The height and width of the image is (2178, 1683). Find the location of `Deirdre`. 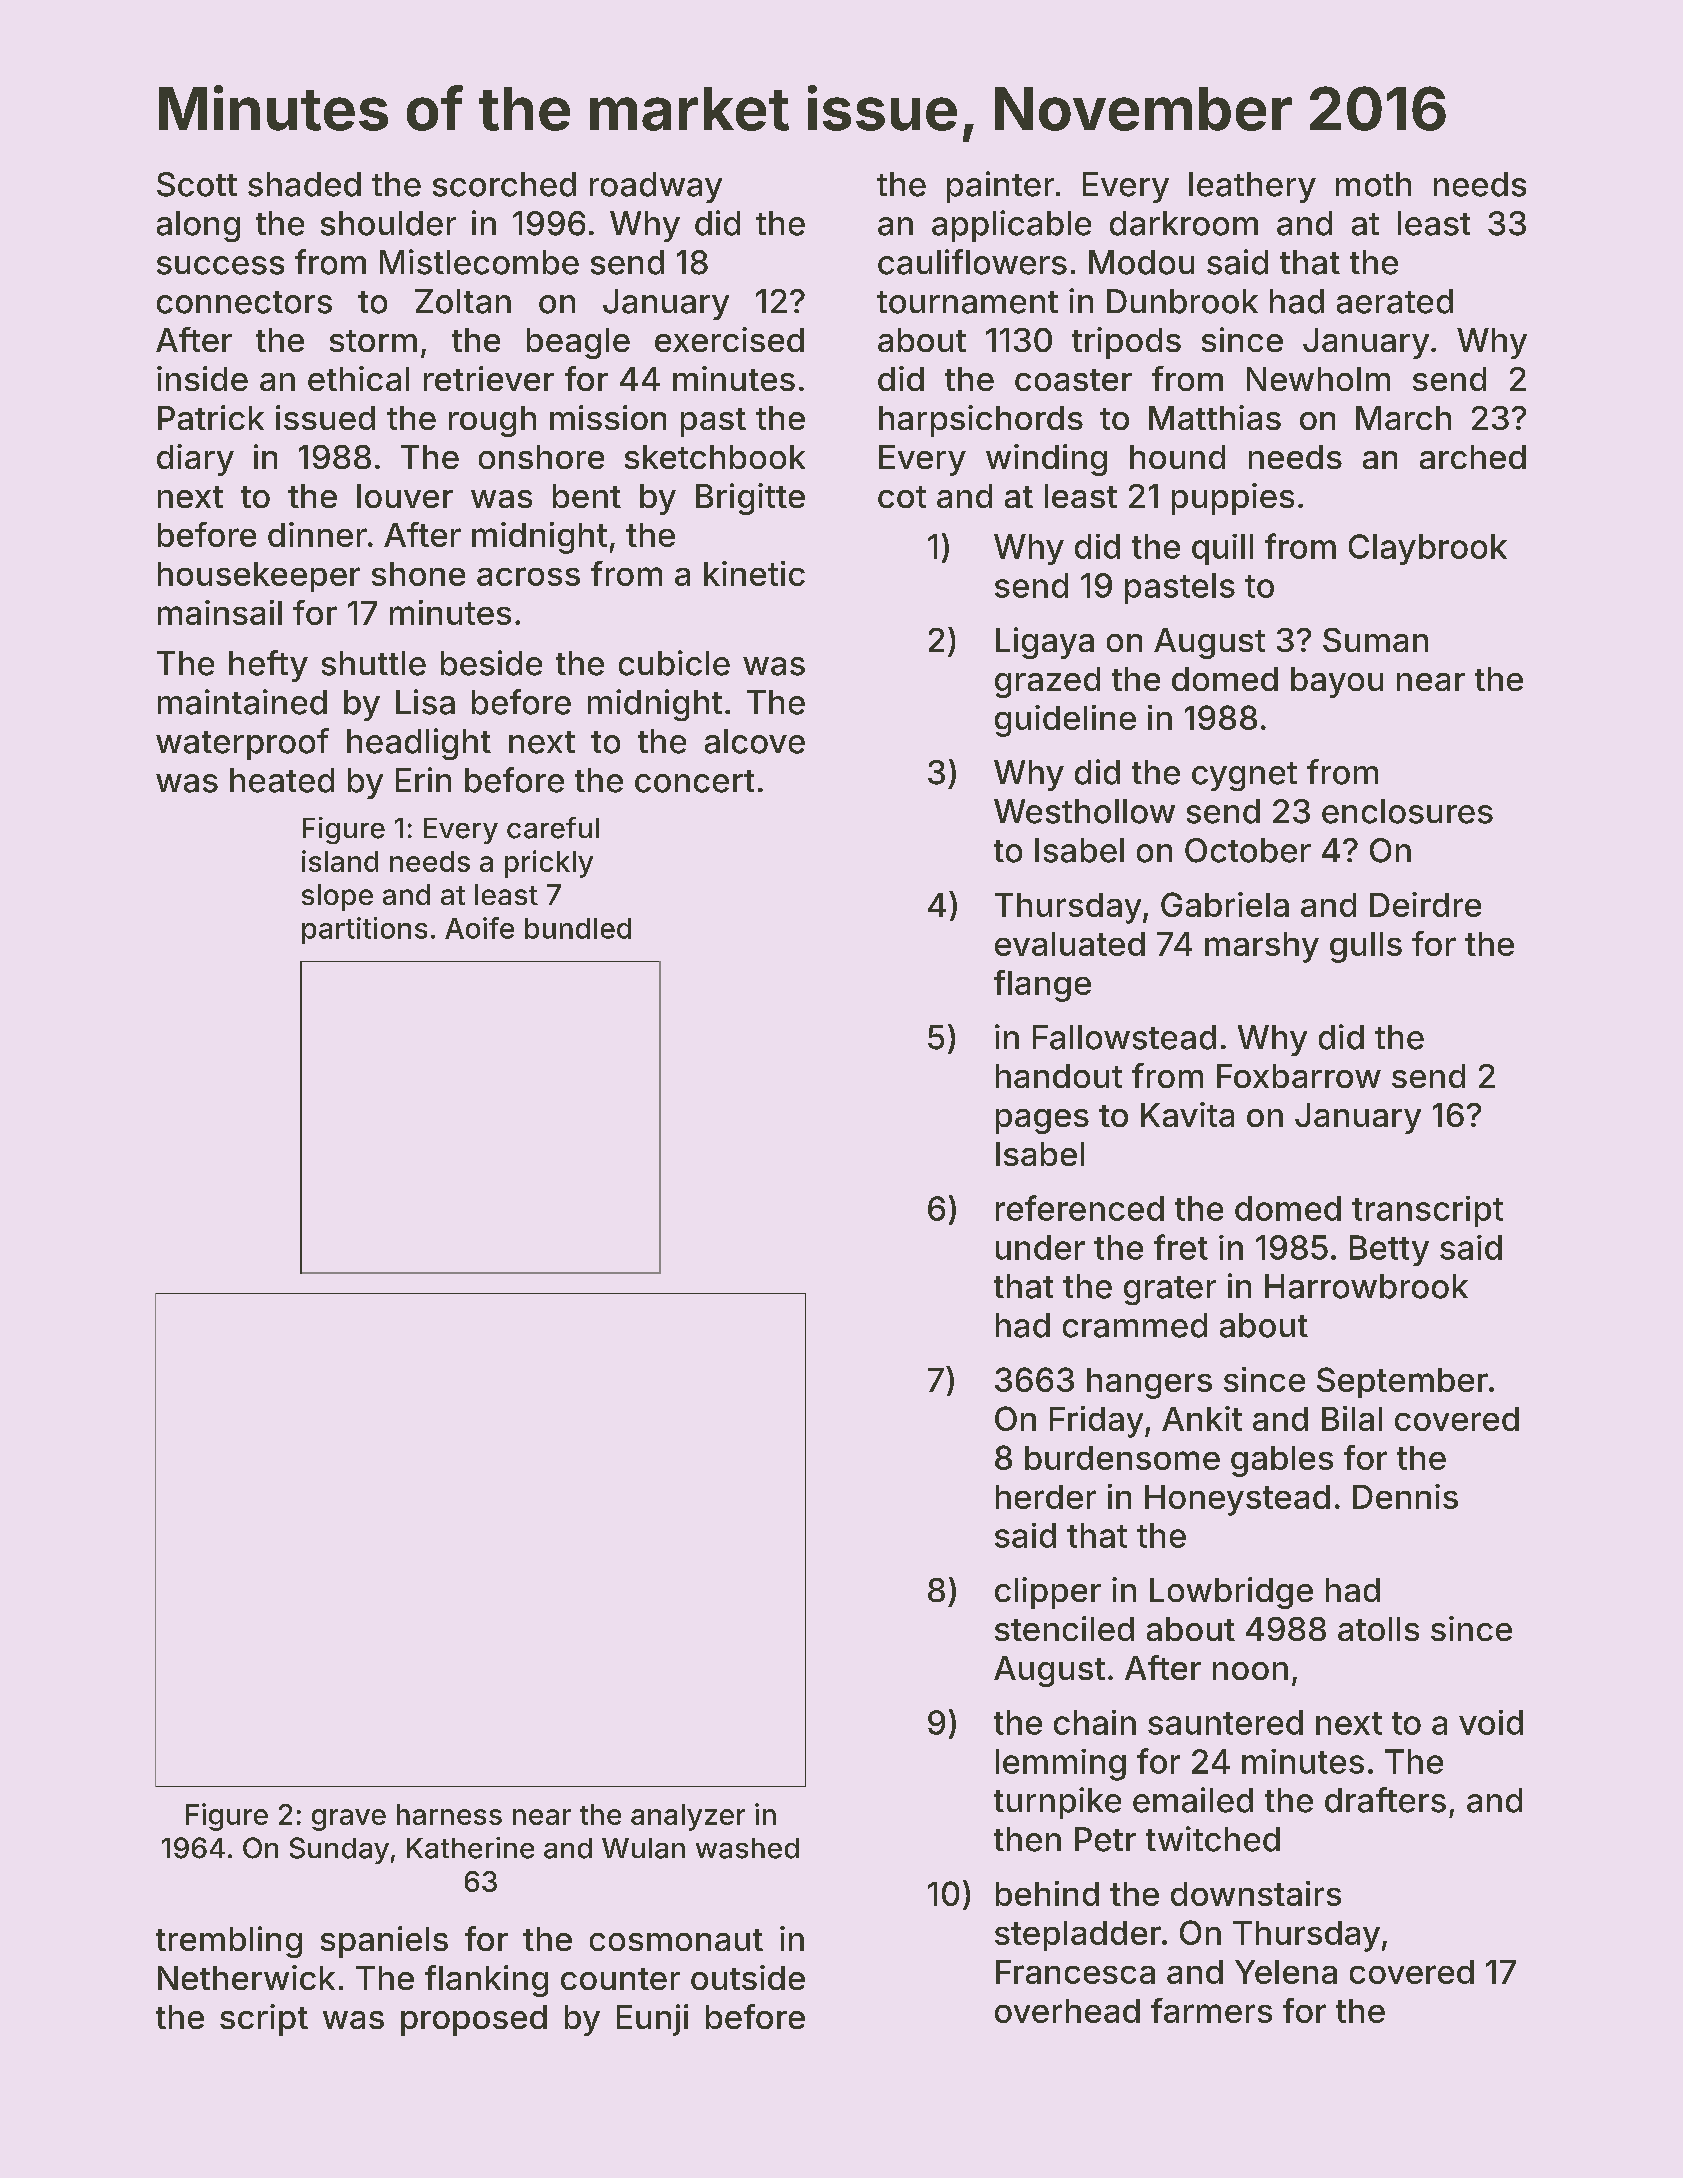

Deirdre is located at coordinates (1425, 904).
